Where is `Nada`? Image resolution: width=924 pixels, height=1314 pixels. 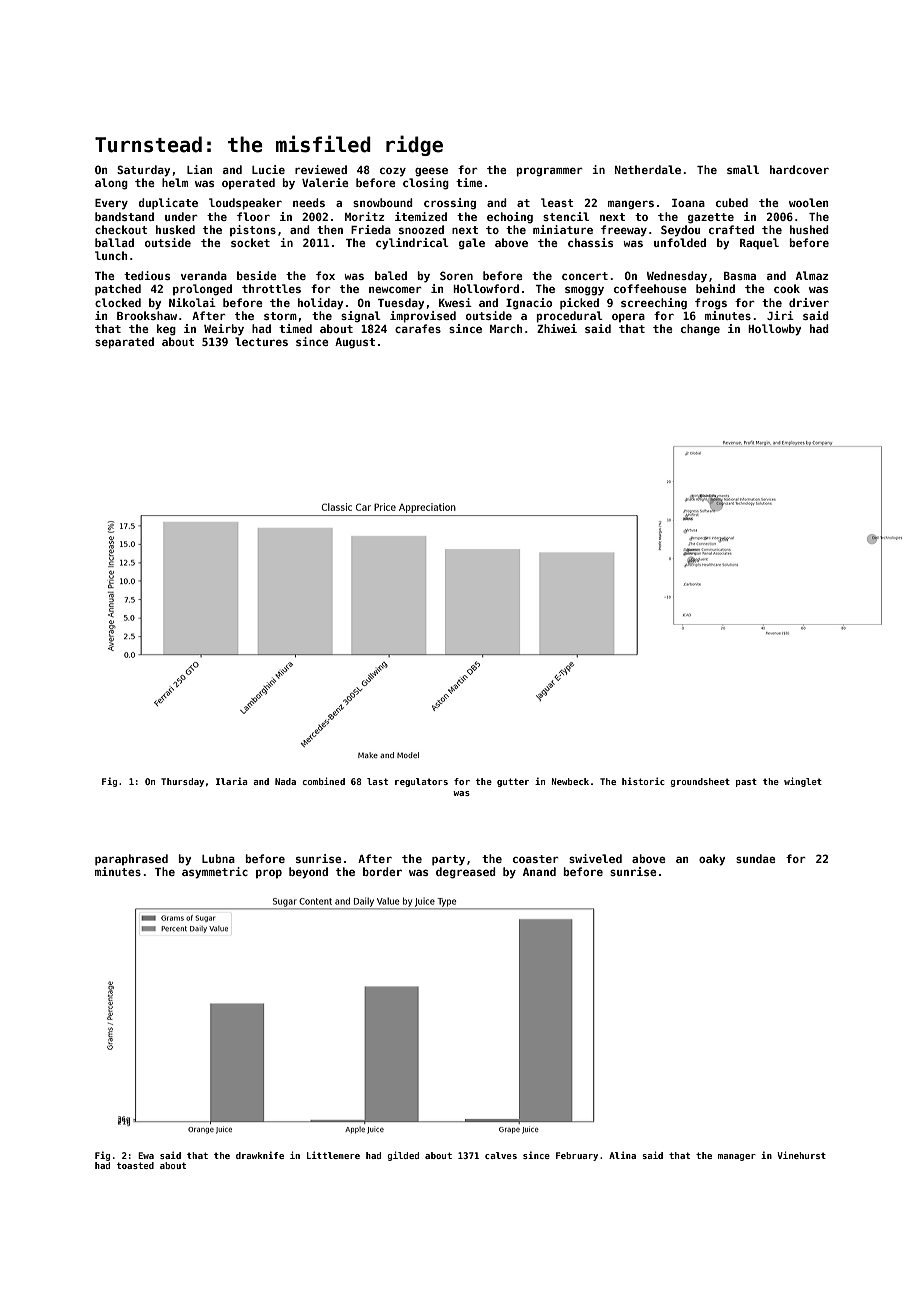
Nada is located at coordinates (285, 781).
